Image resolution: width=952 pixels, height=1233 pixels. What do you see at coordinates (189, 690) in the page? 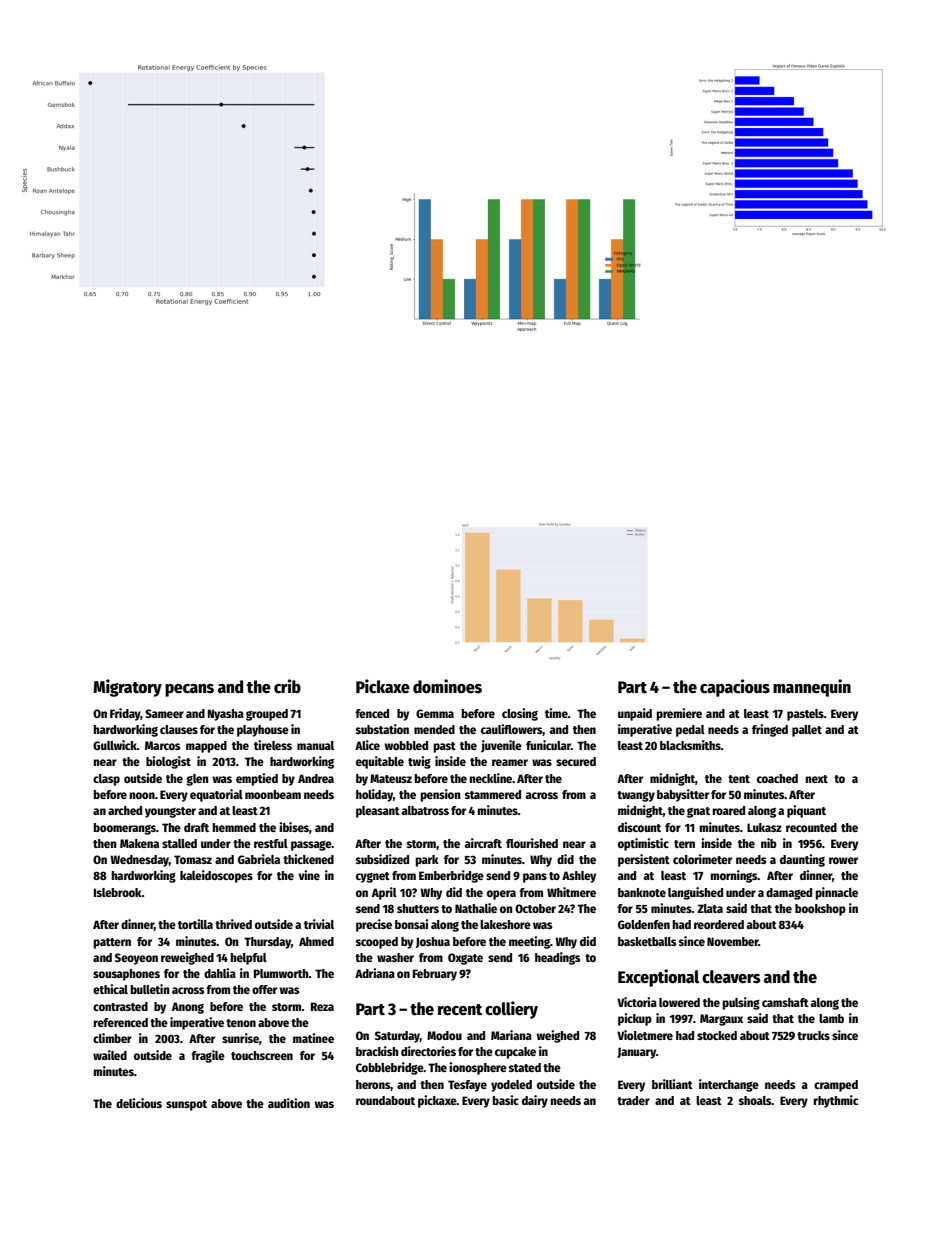
I see `pecans` at bounding box center [189, 690].
